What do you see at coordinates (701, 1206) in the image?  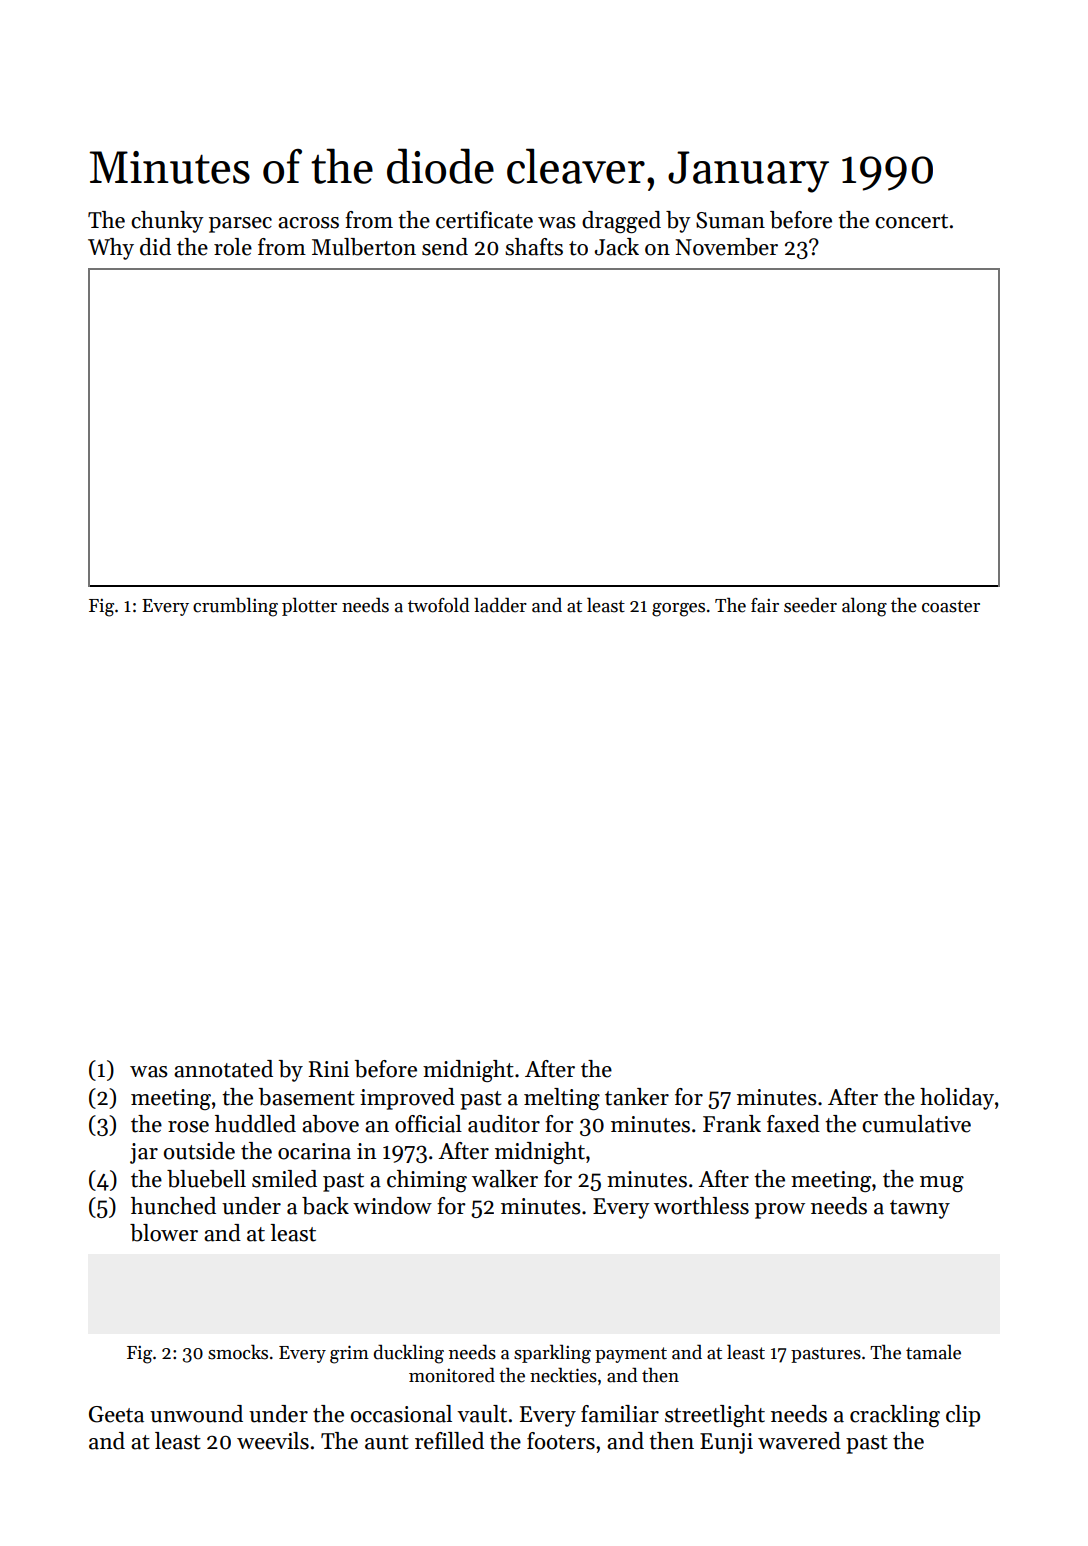 I see `worthless` at bounding box center [701, 1206].
